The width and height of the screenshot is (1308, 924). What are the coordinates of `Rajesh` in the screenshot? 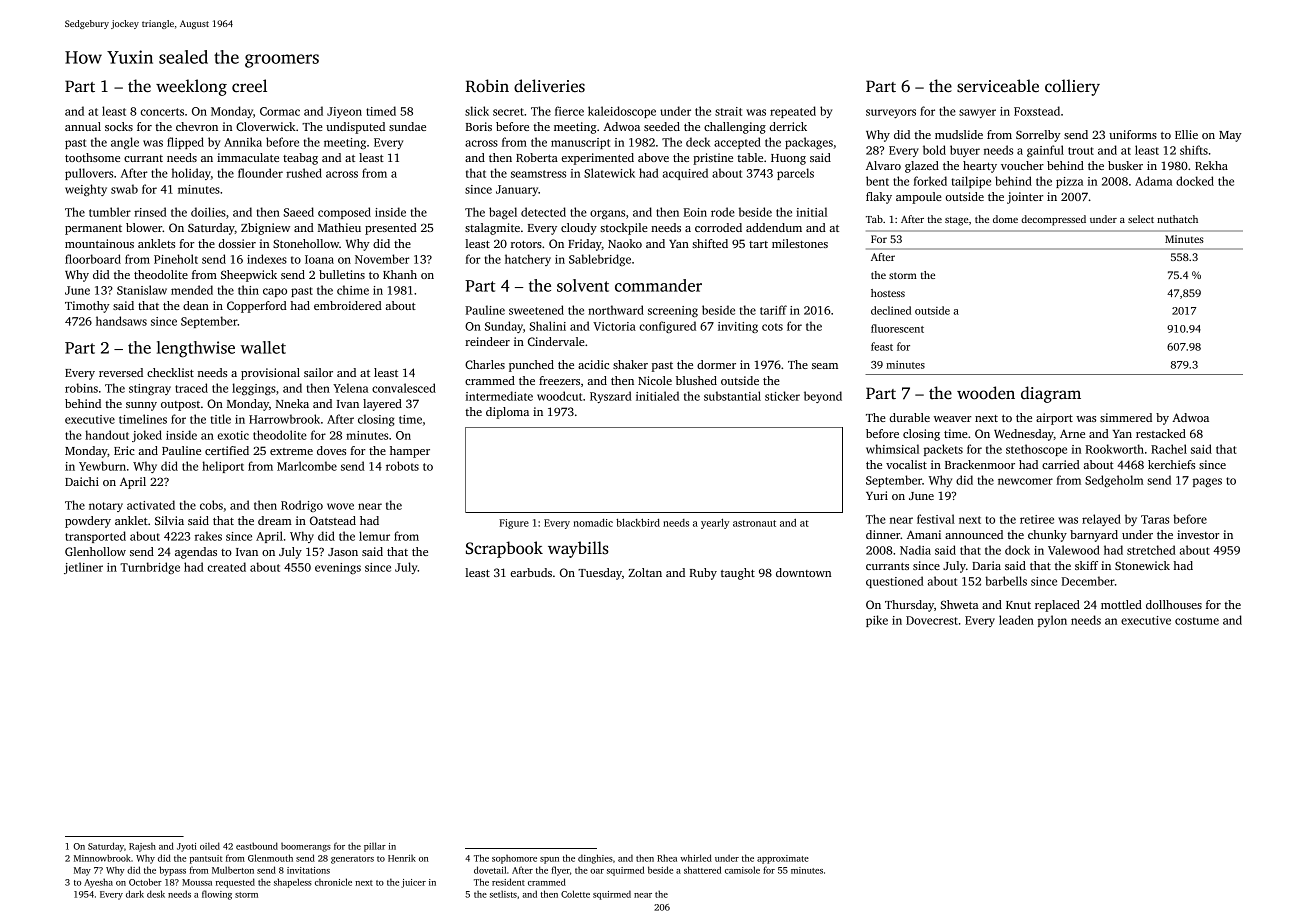 It's located at (142, 847).
